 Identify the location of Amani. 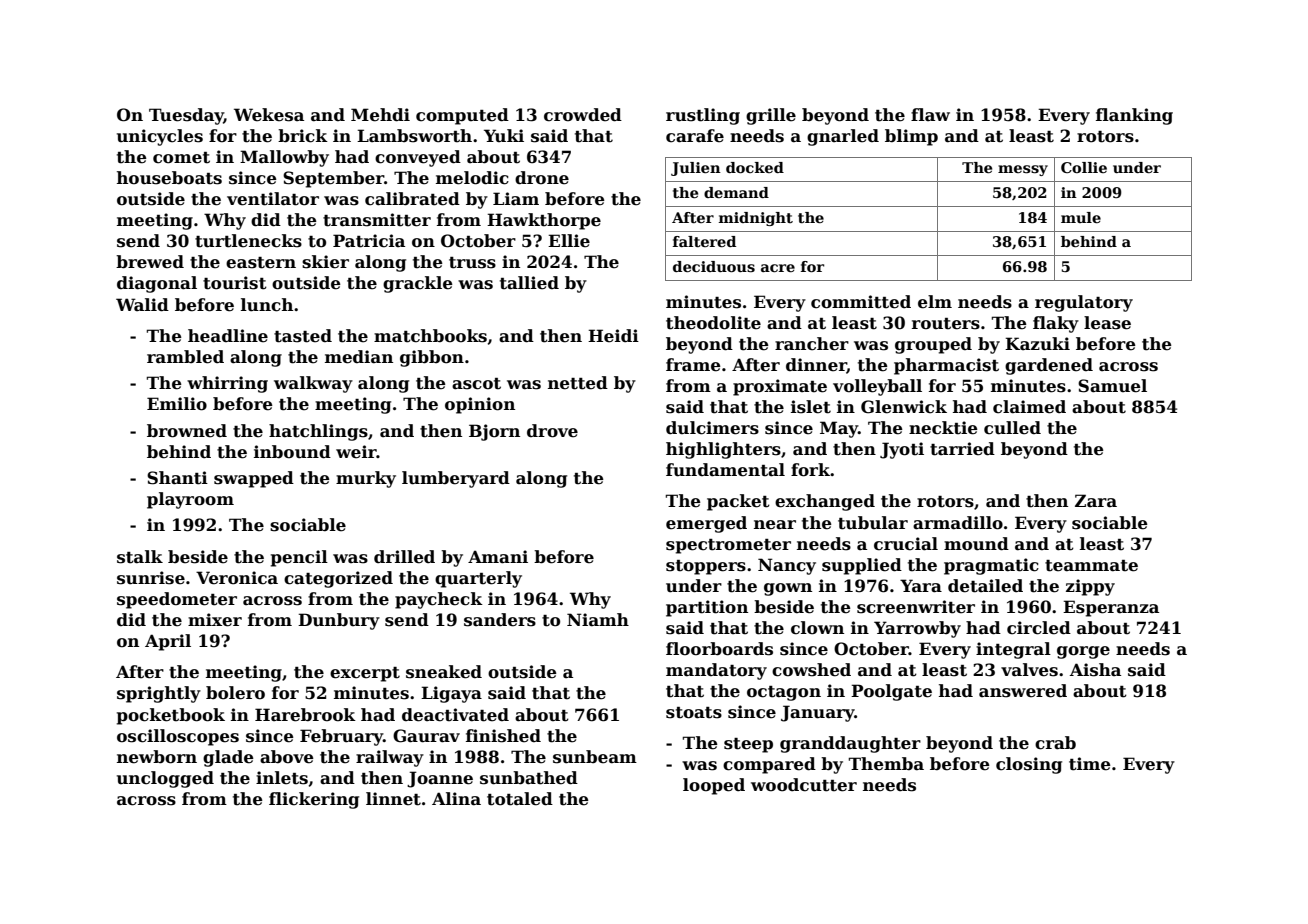
(498, 557).
